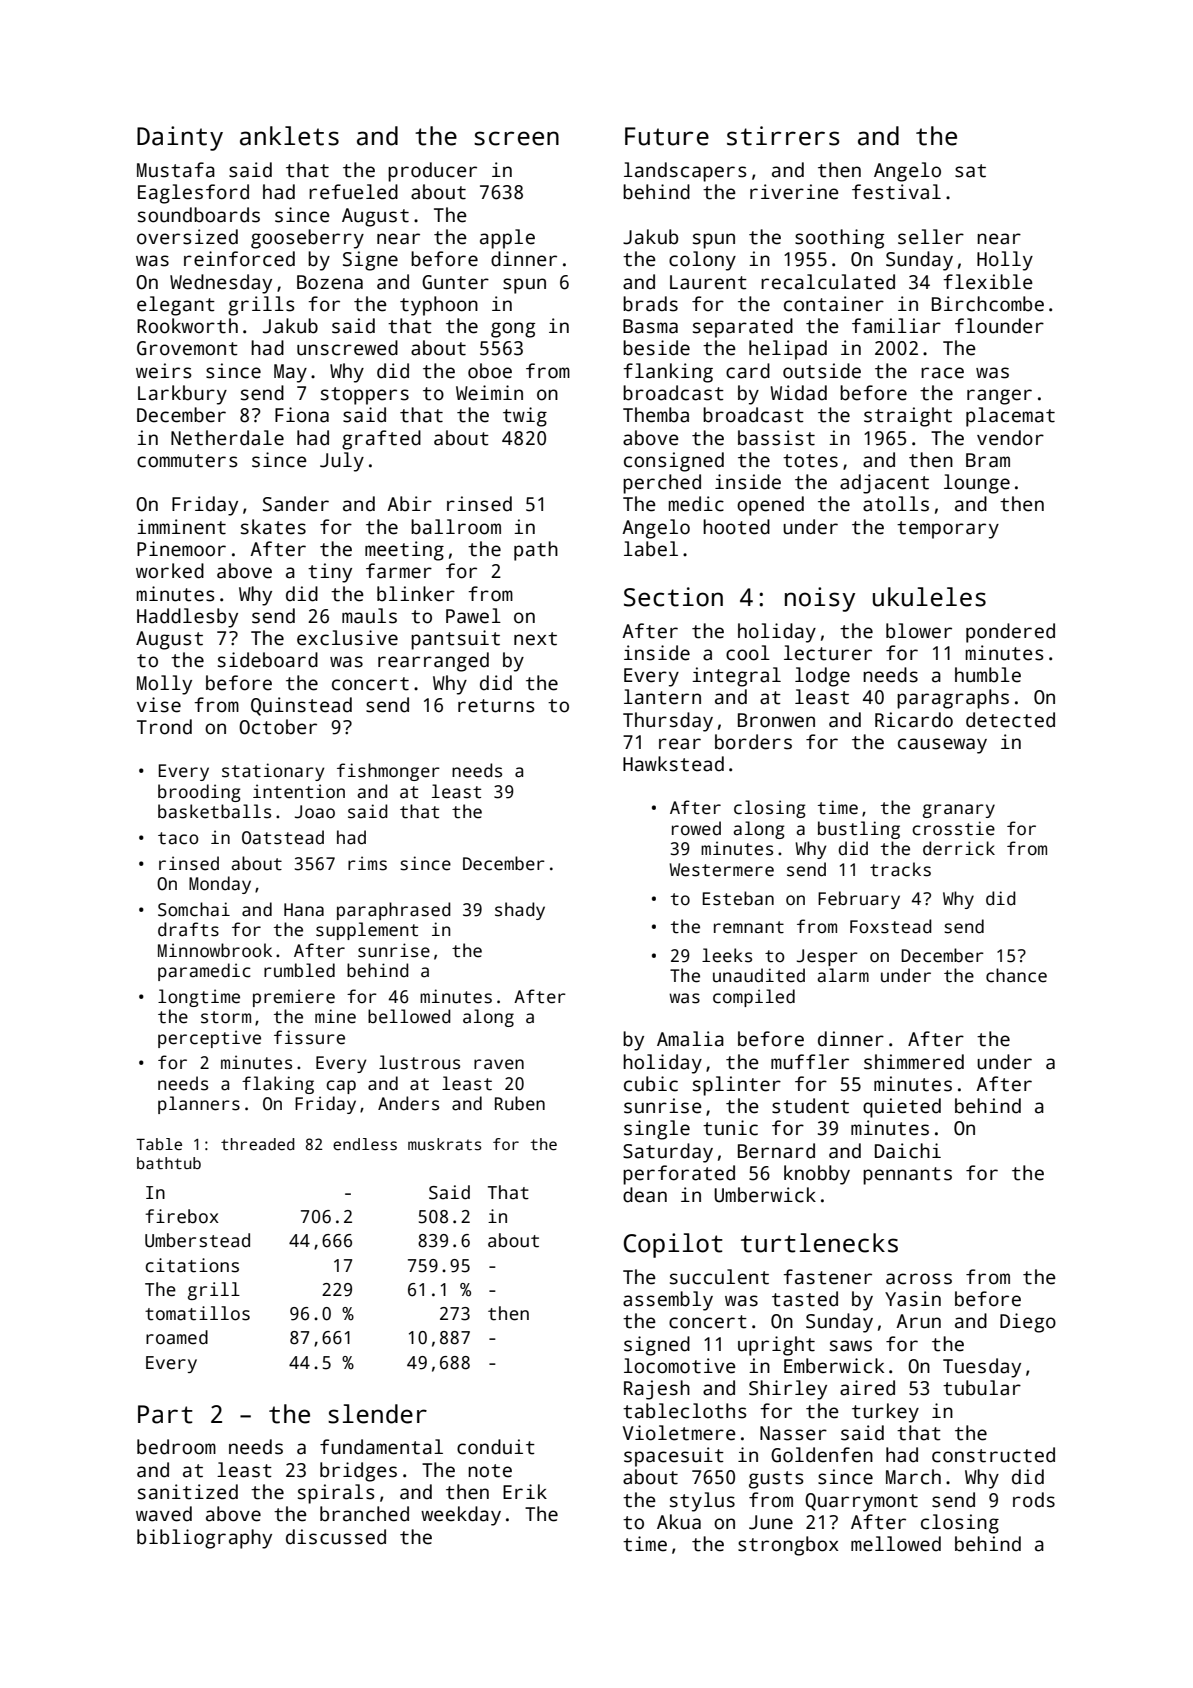  What do you see at coordinates (662, 484) in the document?
I see `perched` at bounding box center [662, 484].
